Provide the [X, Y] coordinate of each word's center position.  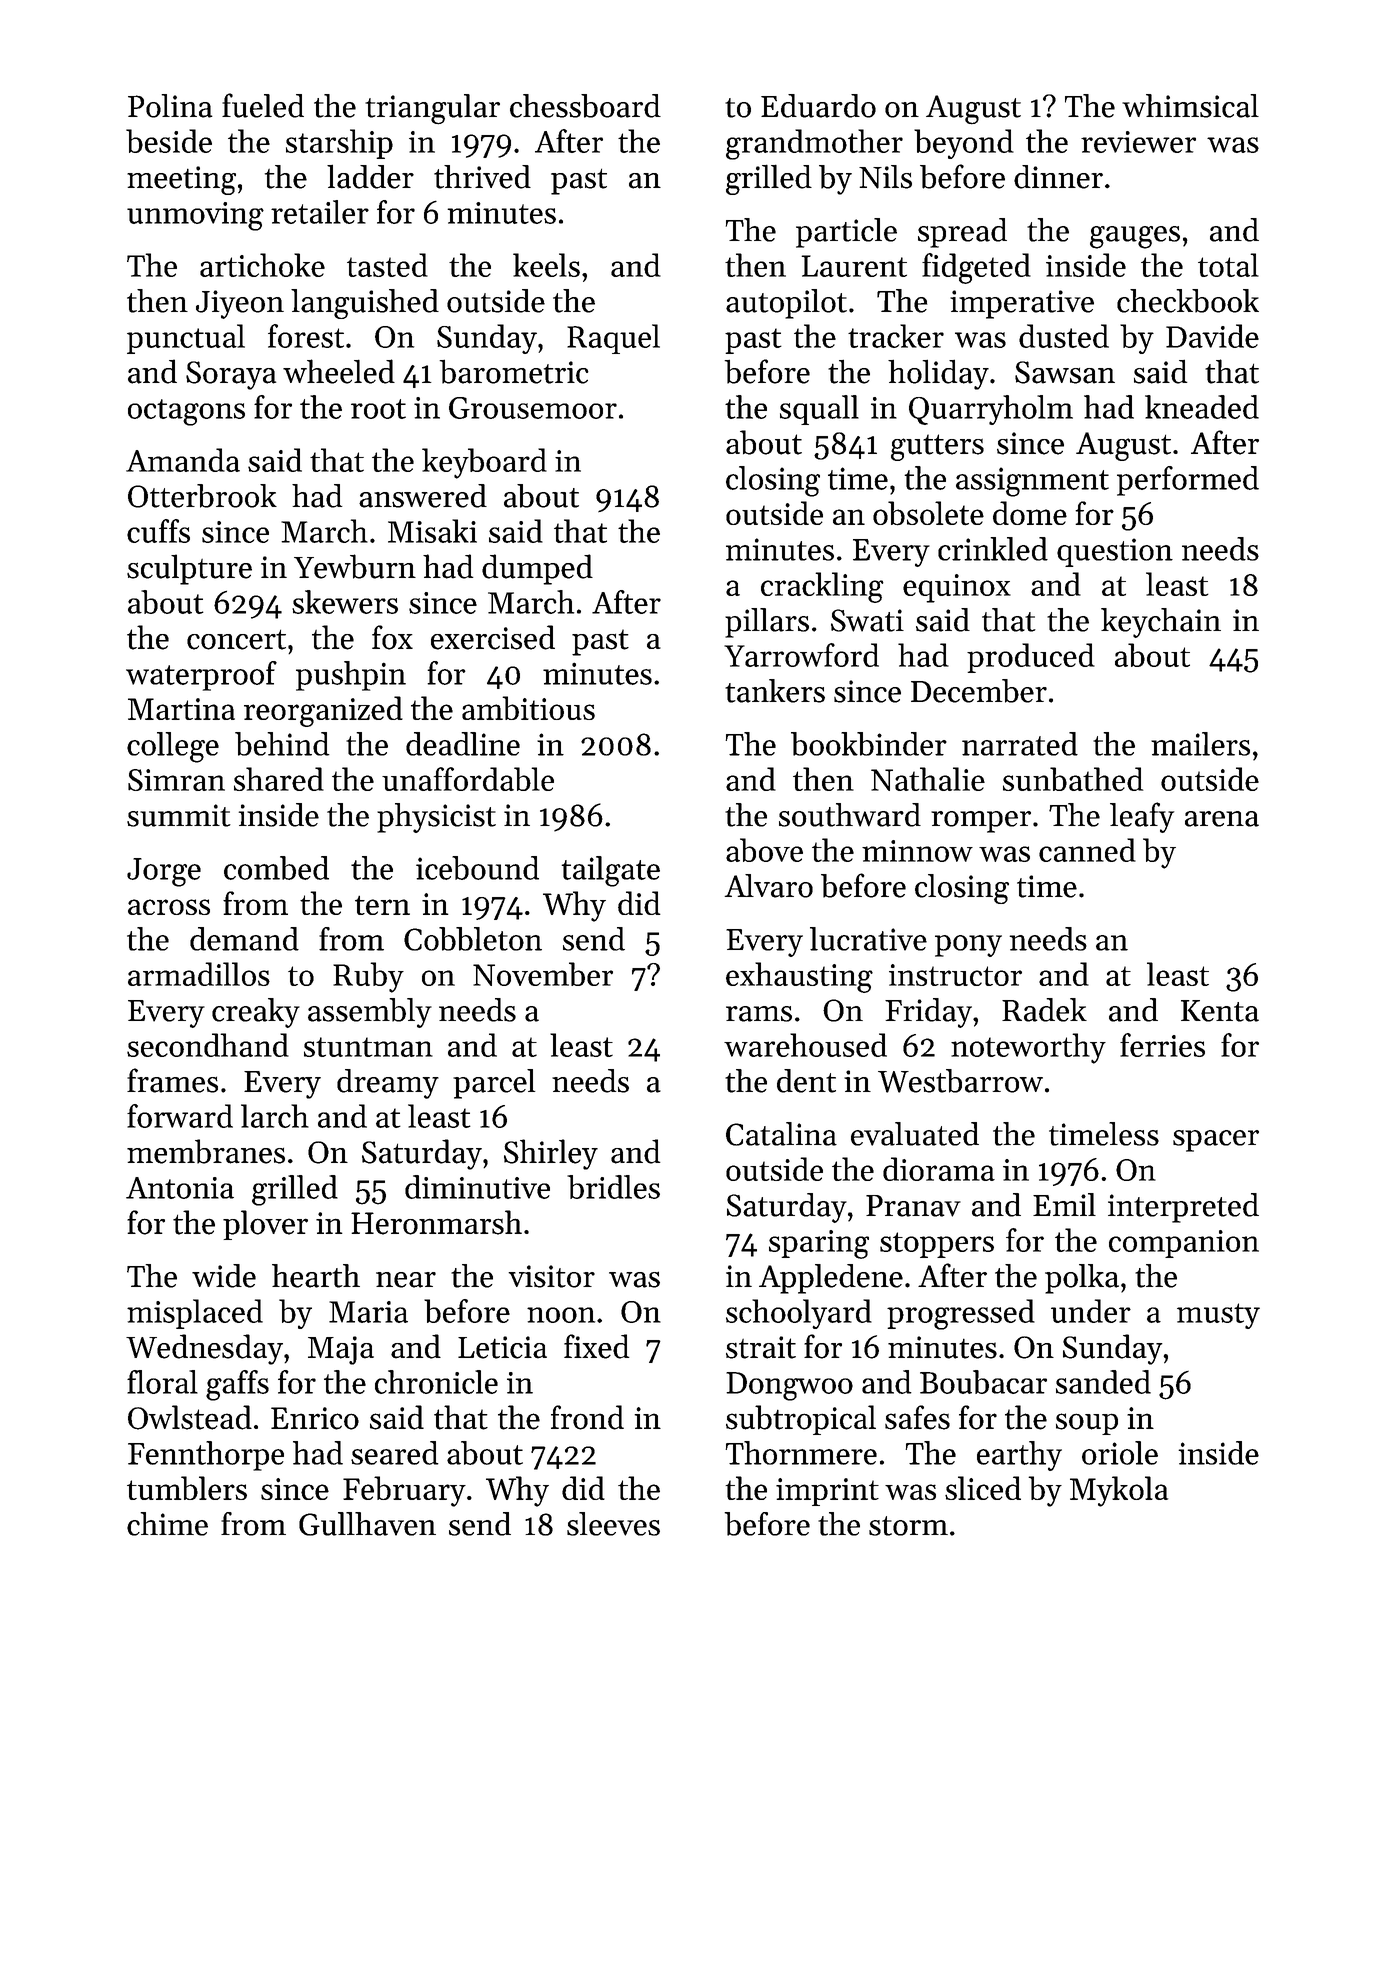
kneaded [1202, 407]
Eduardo [818, 106]
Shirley [551, 1154]
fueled [263, 105]
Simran [176, 780]
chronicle [436, 1382]
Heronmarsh [436, 1222]
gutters [937, 447]
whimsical [1190, 106]
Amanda [183, 460]
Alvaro [769, 886]
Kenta [1220, 1011]
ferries [1162, 1045]
